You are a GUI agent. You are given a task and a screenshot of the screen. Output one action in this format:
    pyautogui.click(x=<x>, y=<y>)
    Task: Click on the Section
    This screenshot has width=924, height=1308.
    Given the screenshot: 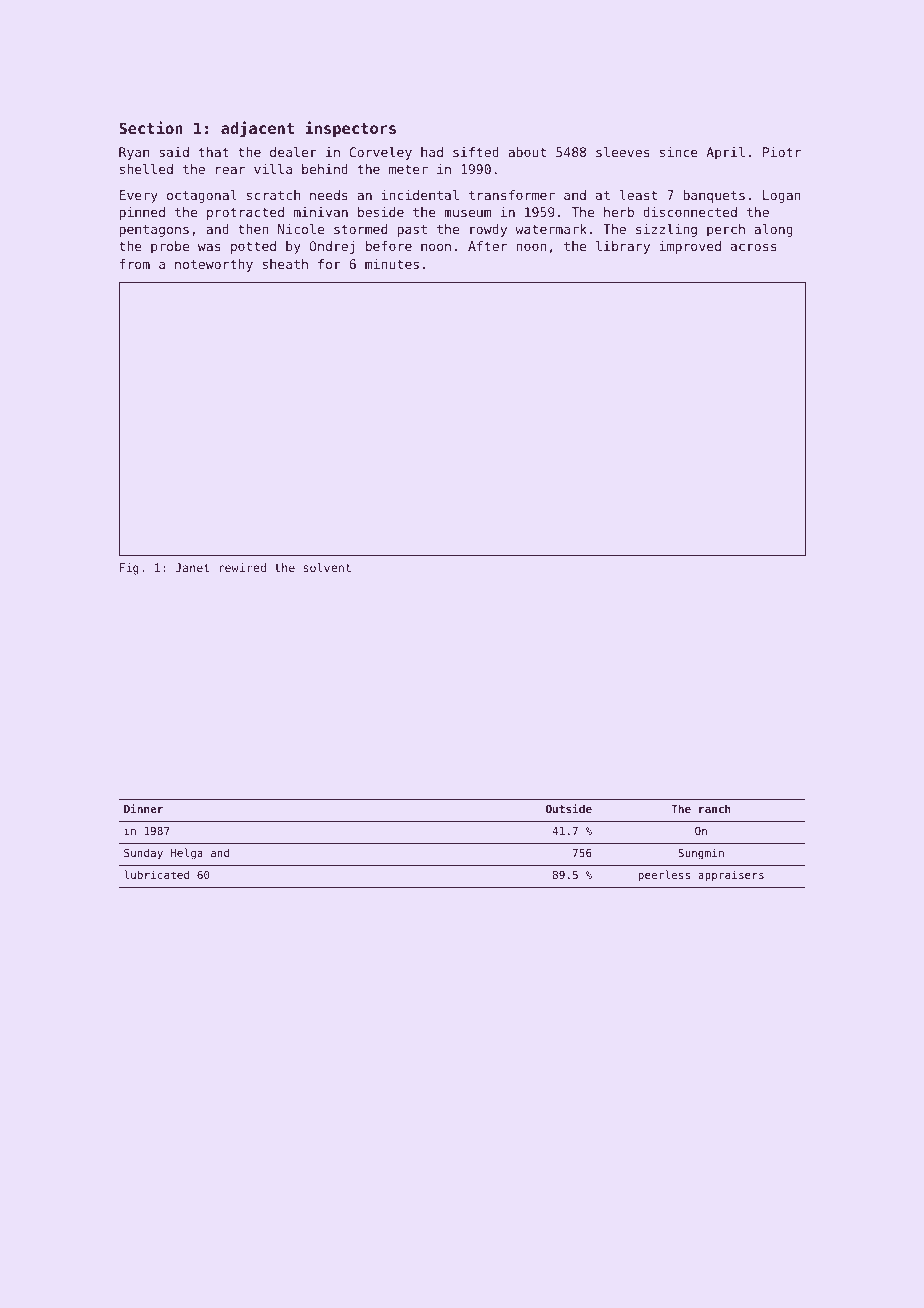 What is the action you would take?
    pyautogui.click(x=151, y=127)
